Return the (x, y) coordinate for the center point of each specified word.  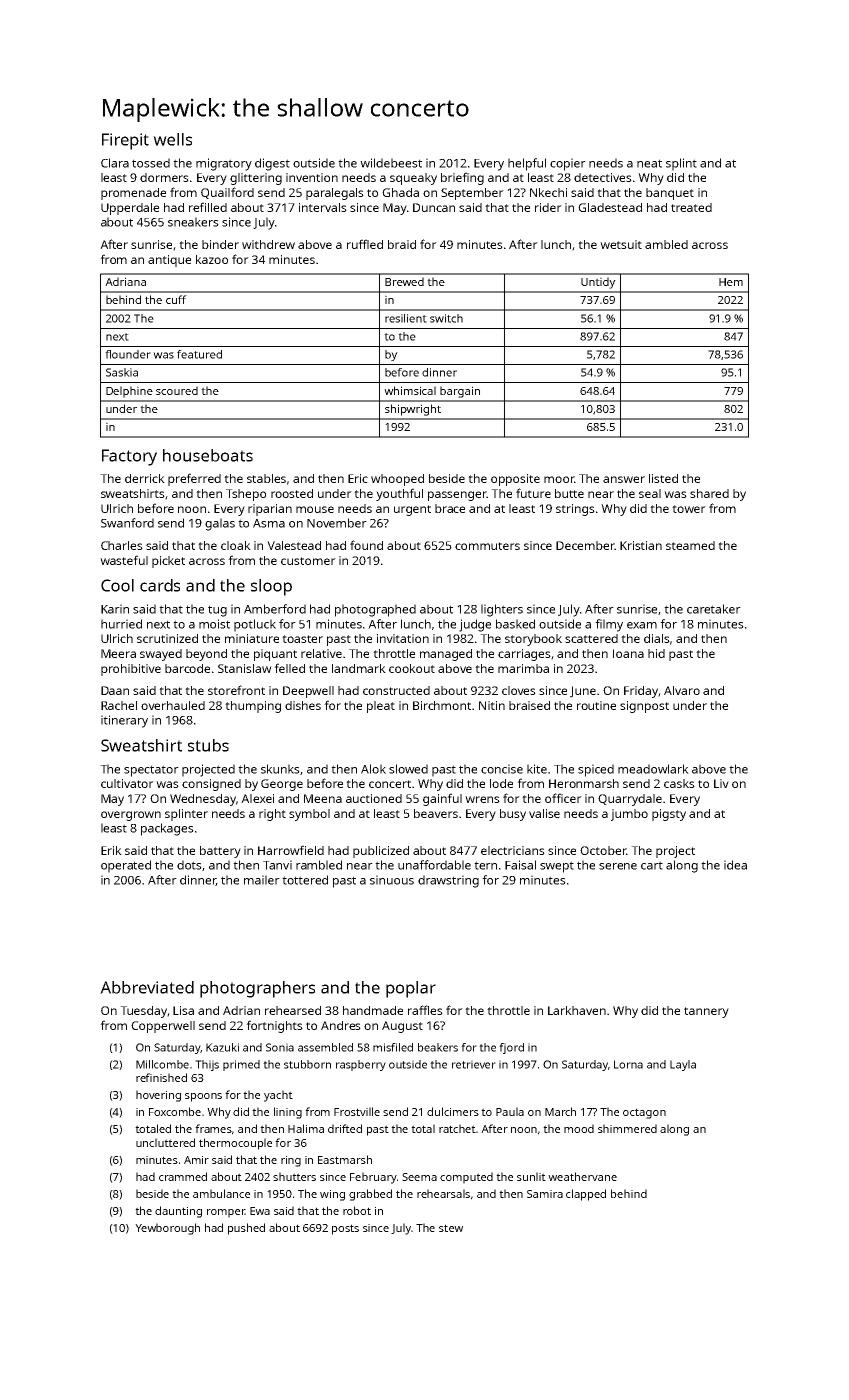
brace (450, 508)
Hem (731, 282)
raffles (425, 1010)
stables (266, 478)
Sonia (280, 1047)
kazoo (212, 259)
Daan (115, 690)
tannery (706, 1012)
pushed (246, 1229)
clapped (586, 1195)
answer (624, 479)
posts (345, 1229)
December (585, 545)
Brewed (404, 281)
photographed (375, 610)
